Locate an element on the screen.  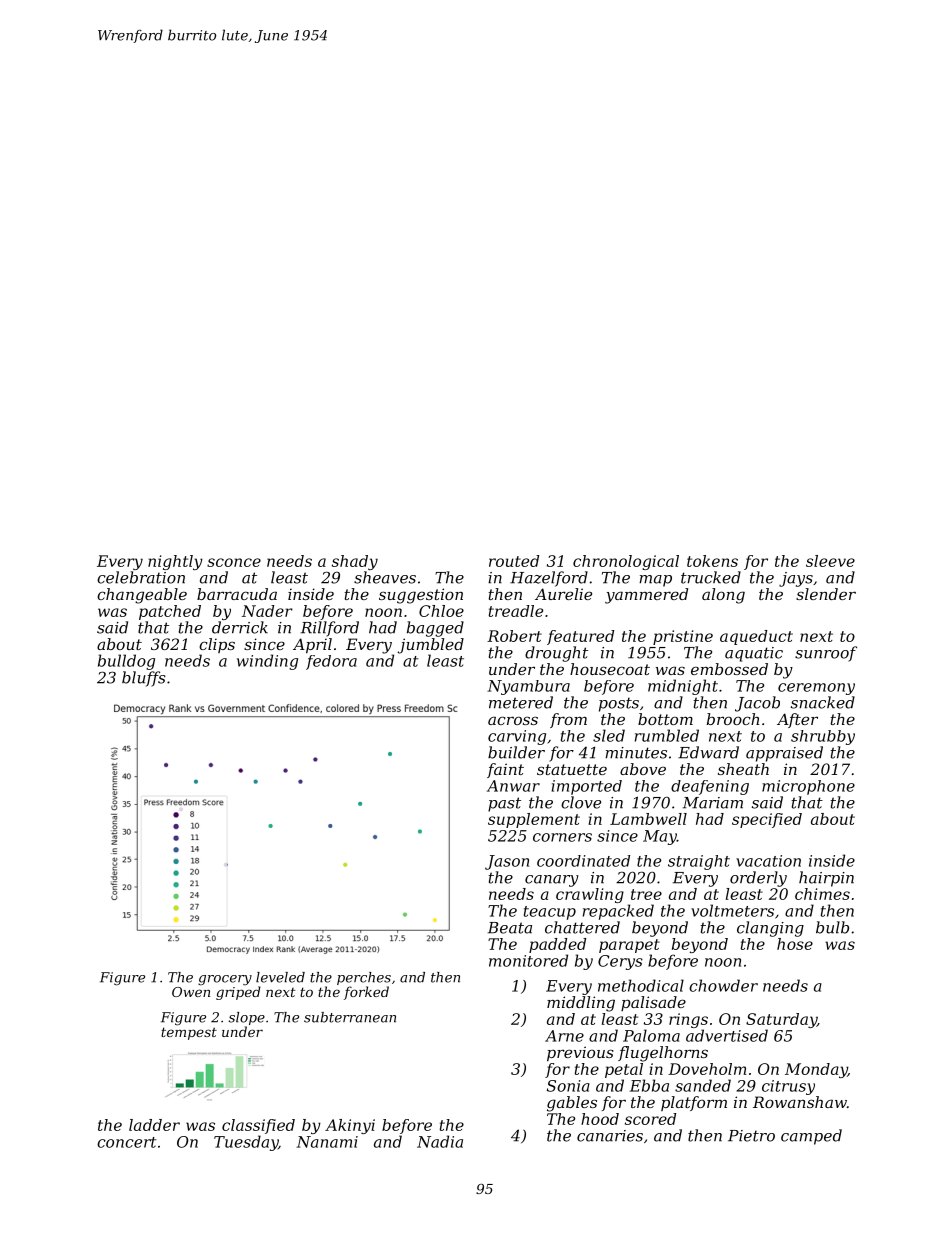
sleeve is located at coordinates (830, 561).
